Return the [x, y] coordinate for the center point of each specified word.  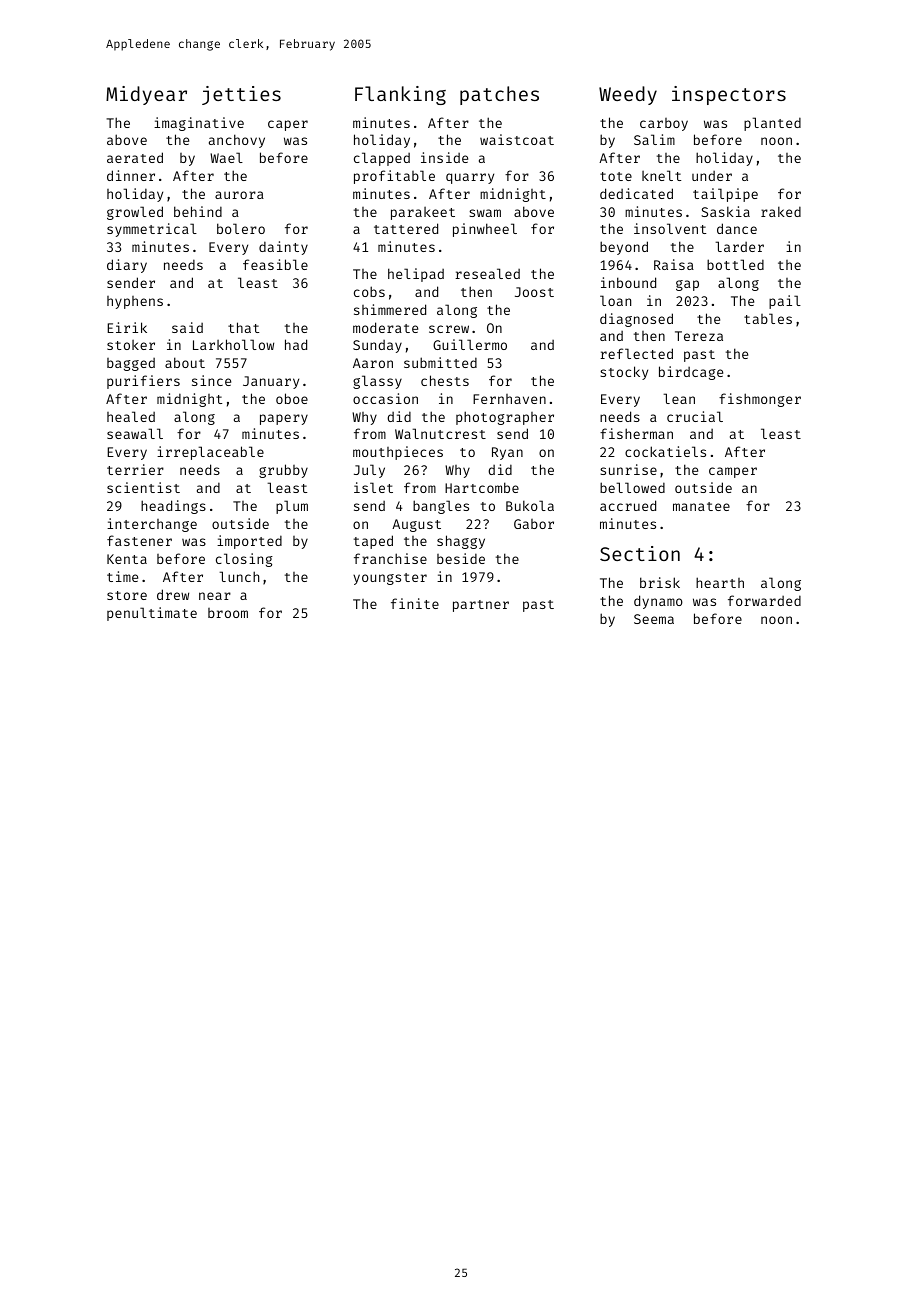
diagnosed [636, 320]
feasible [275, 264]
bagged [131, 364]
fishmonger [760, 400]
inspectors [729, 95]
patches [499, 95]
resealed [487, 273]
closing [244, 560]
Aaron [373, 363]
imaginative [199, 124]
